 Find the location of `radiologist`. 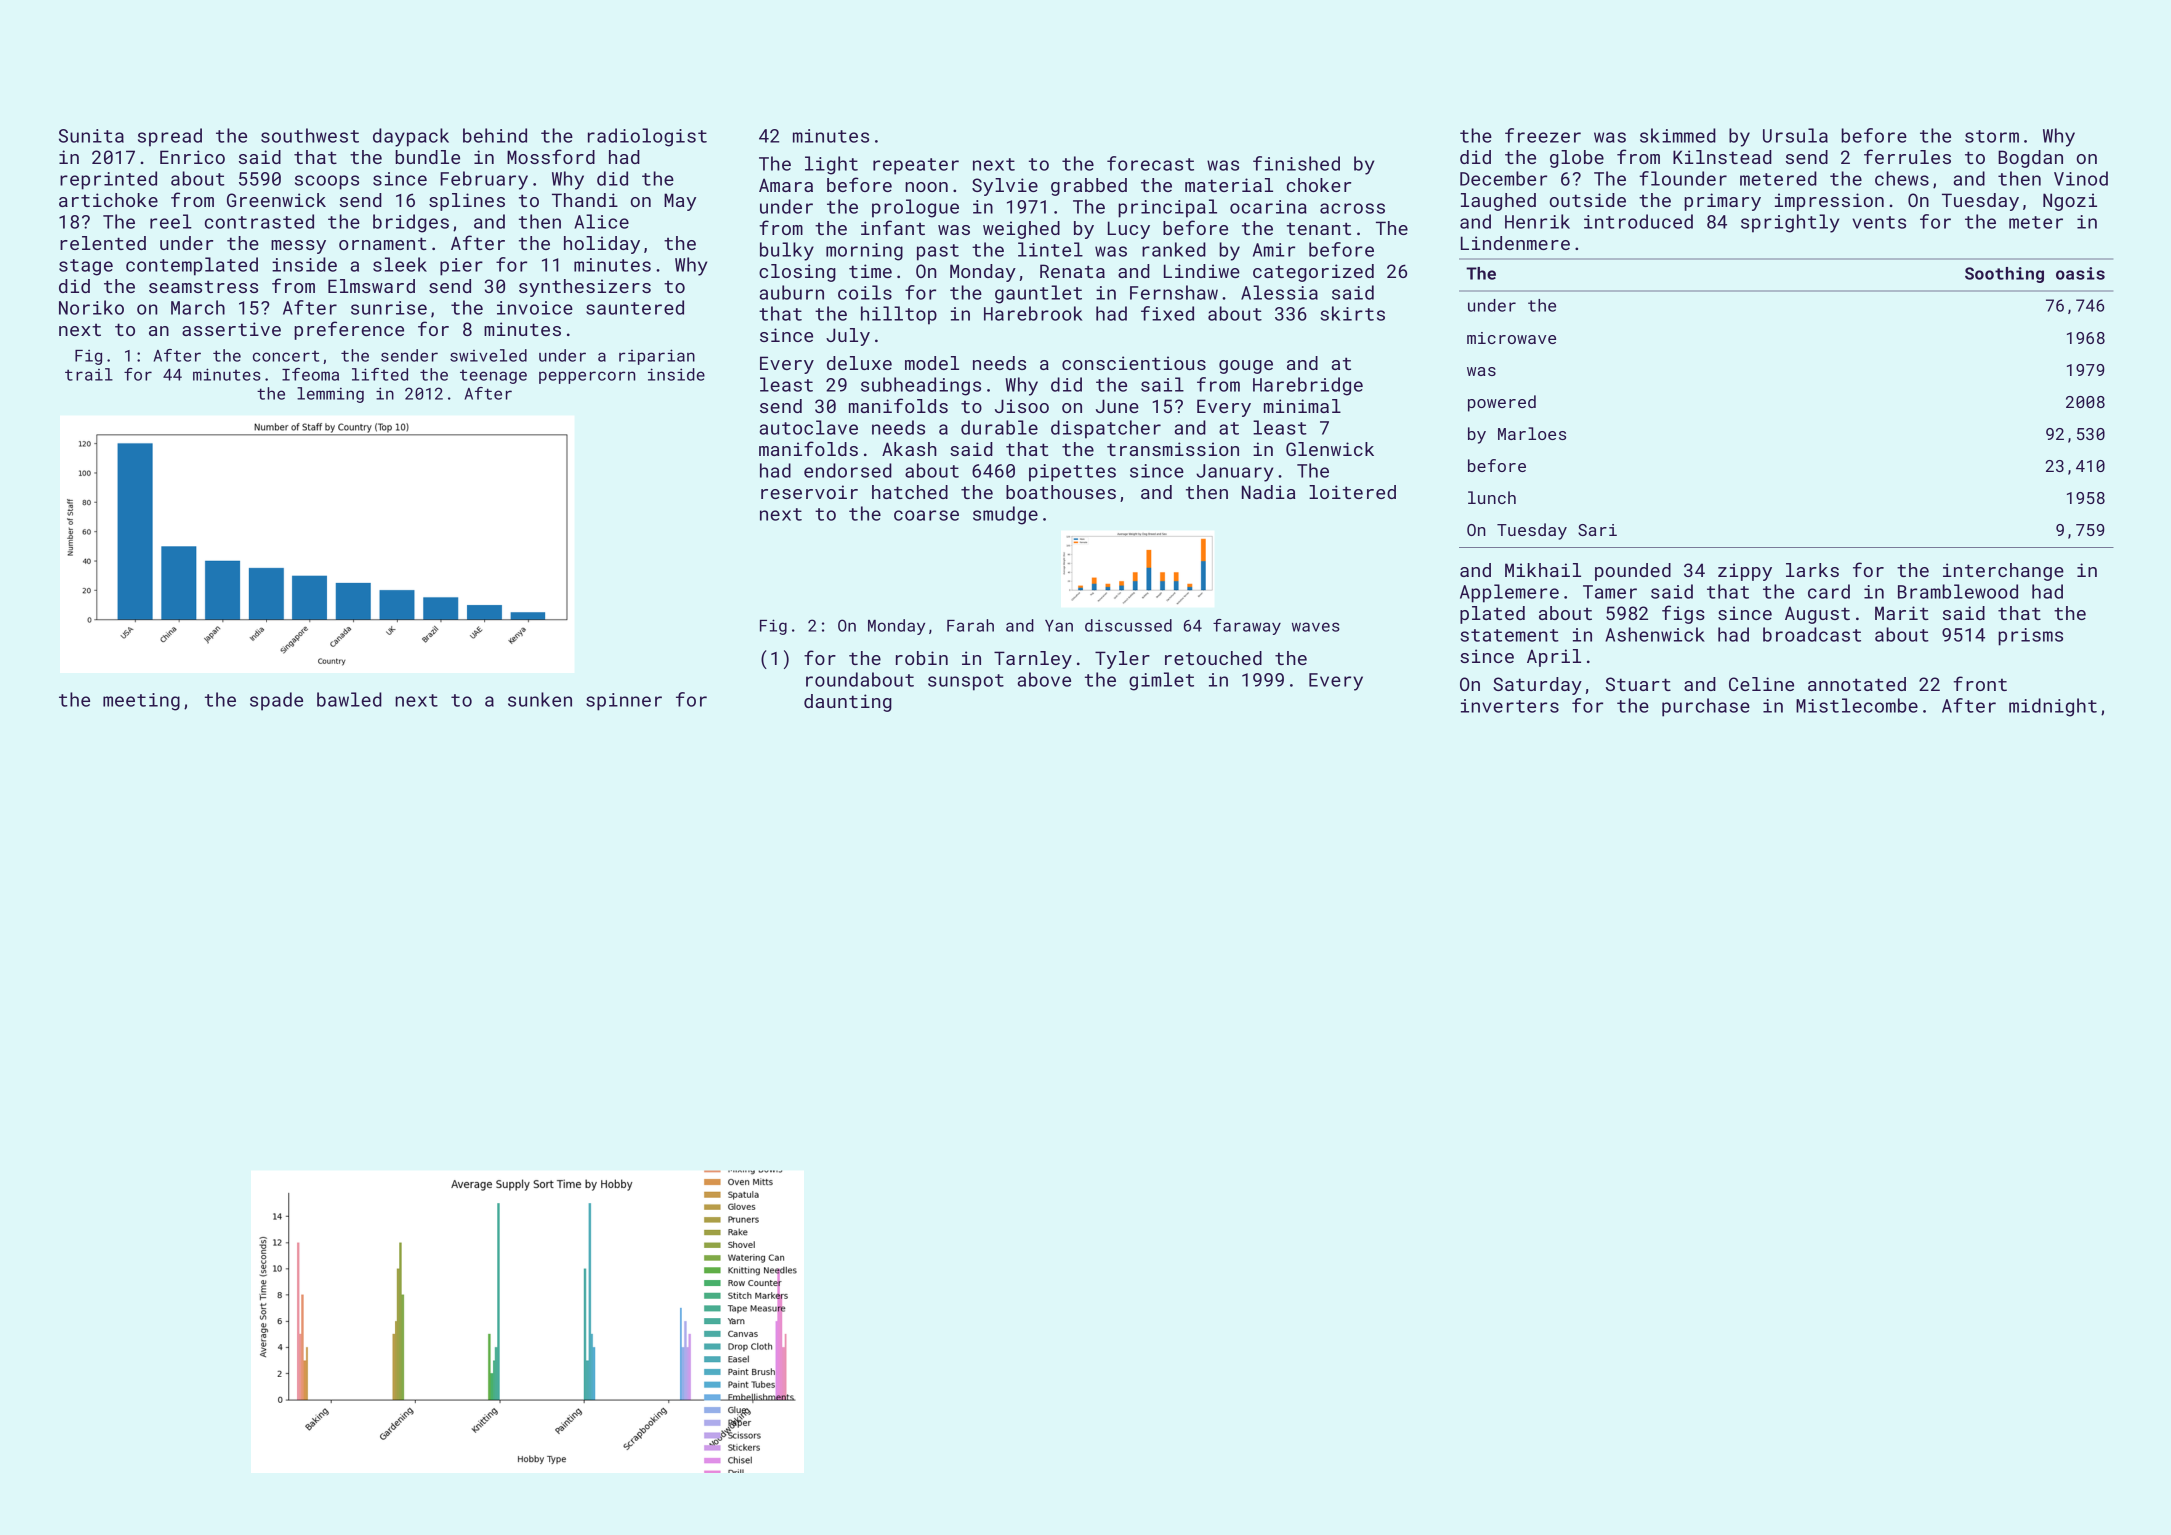

radiologist is located at coordinates (647, 137).
